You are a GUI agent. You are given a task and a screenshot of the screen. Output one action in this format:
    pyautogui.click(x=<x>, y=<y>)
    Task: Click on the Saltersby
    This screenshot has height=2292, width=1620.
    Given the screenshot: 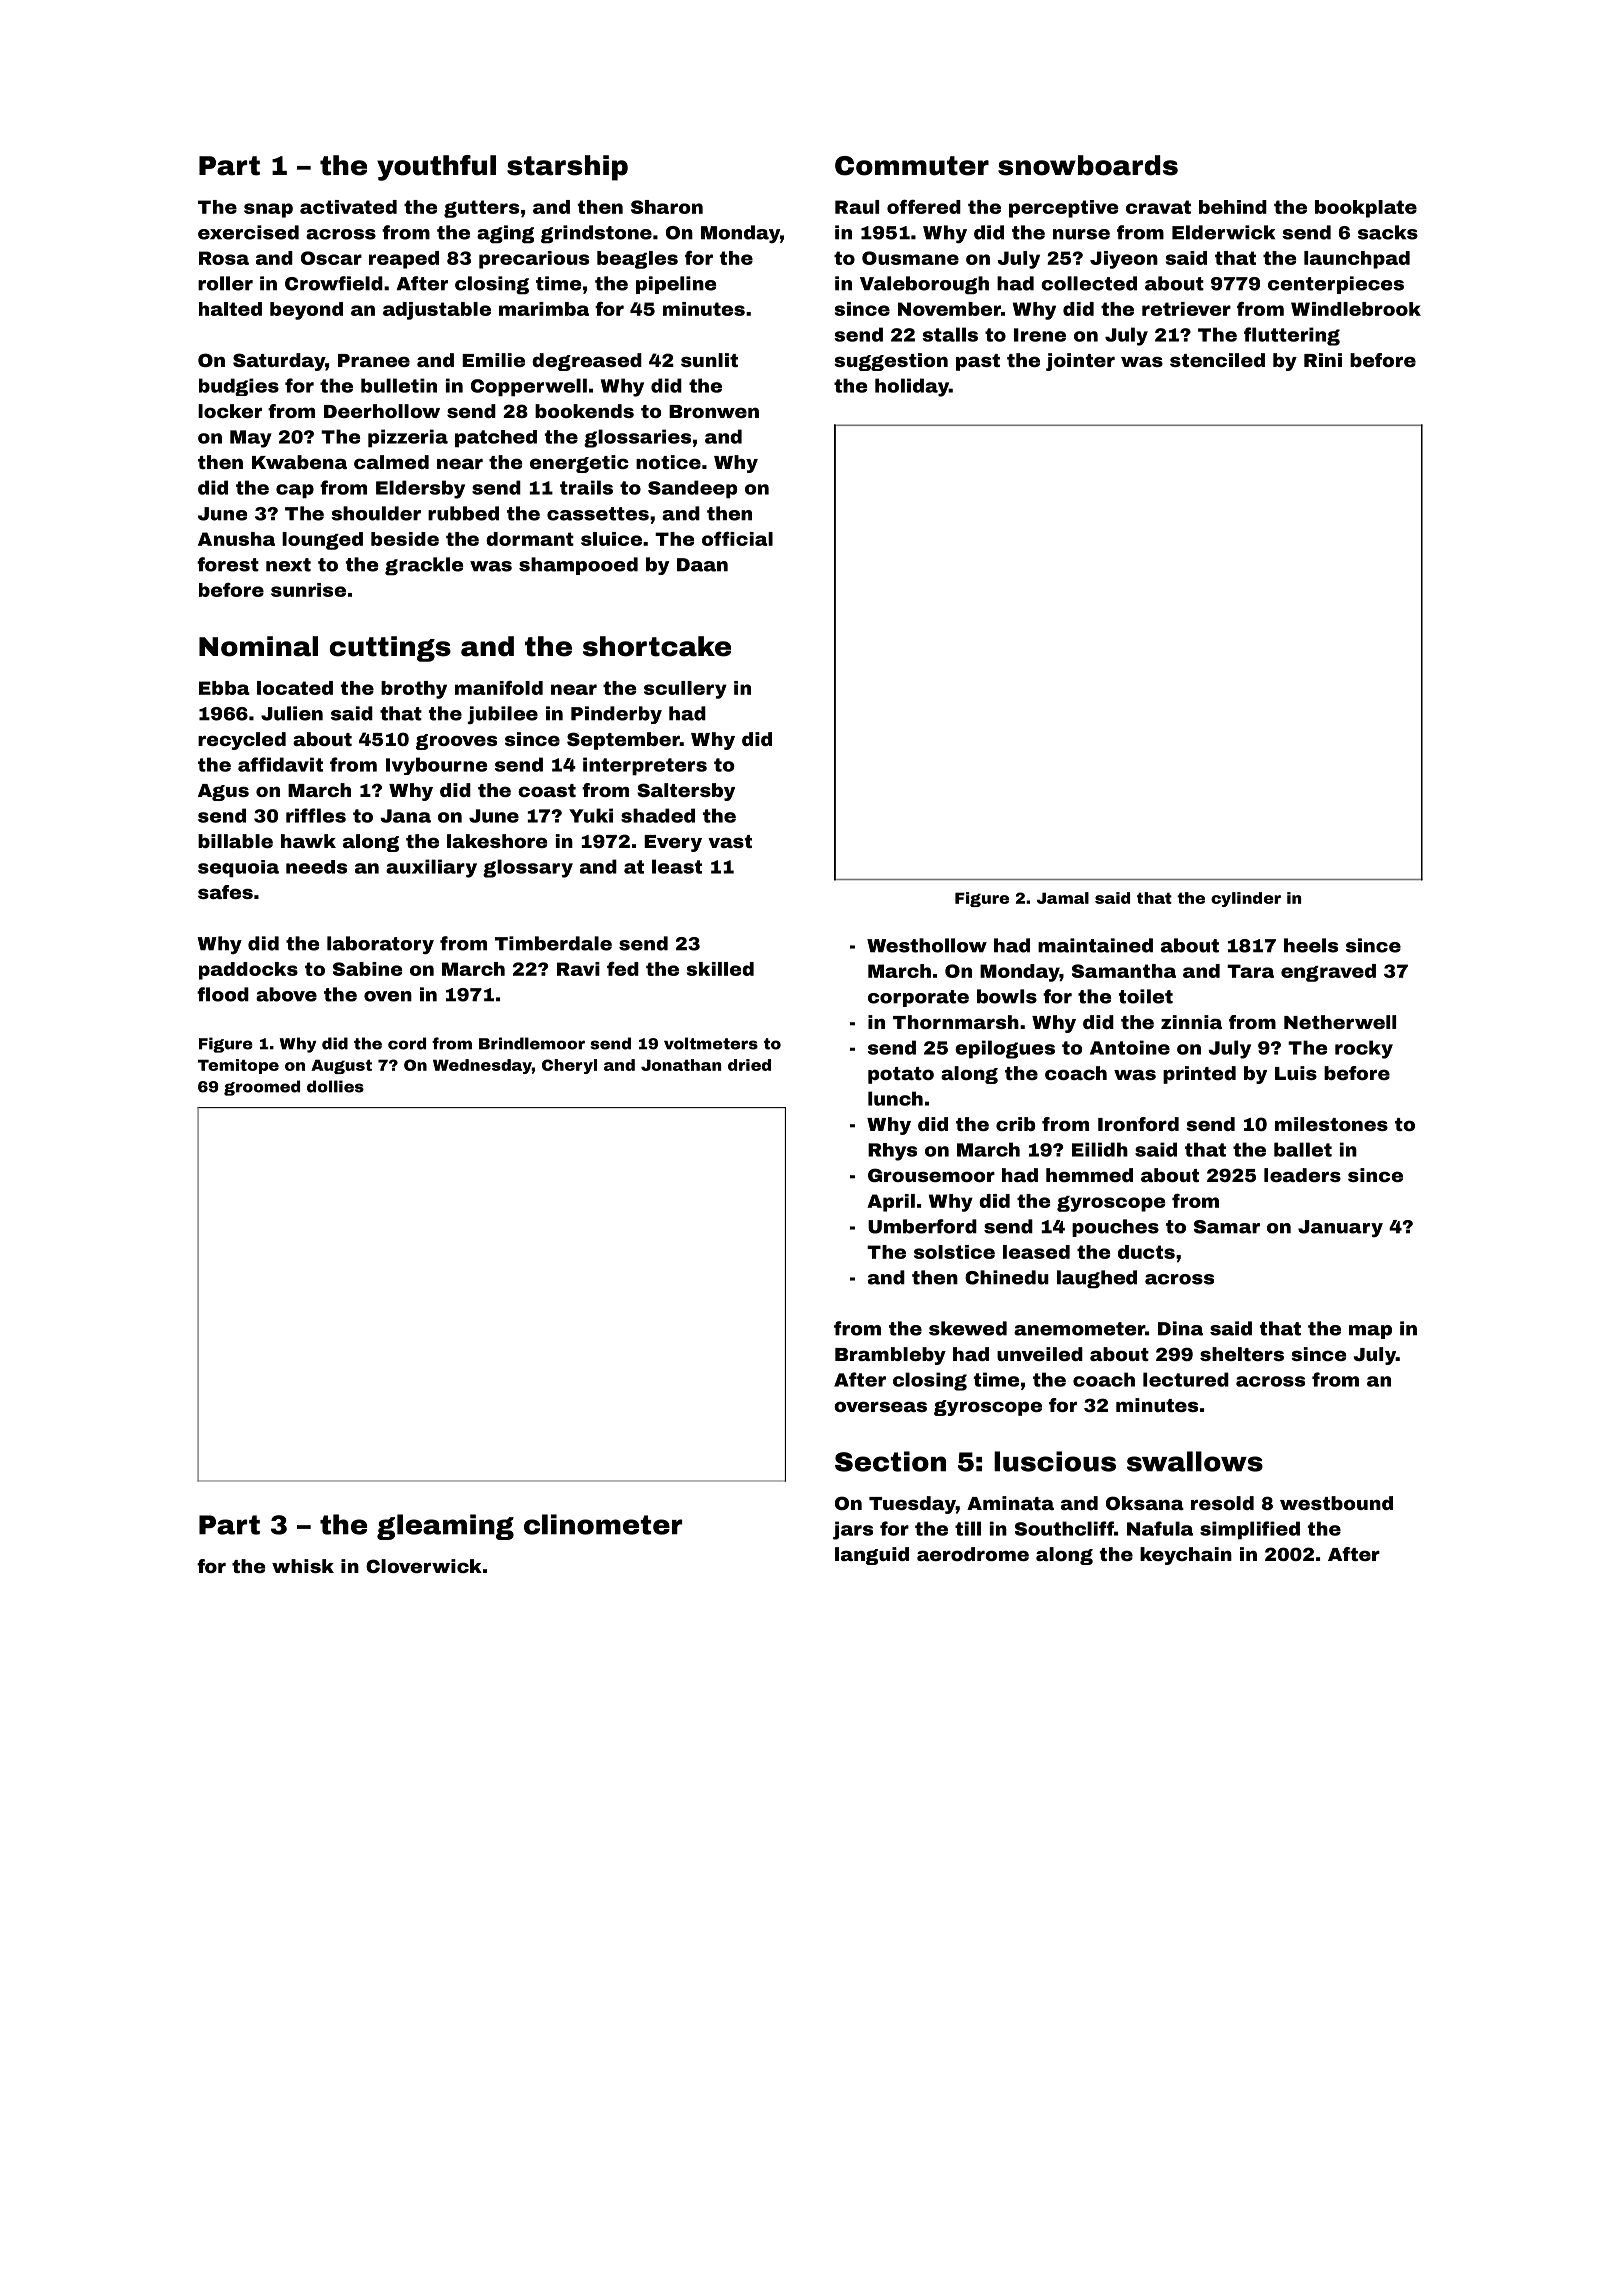 What is the action you would take?
    pyautogui.click(x=686, y=792)
